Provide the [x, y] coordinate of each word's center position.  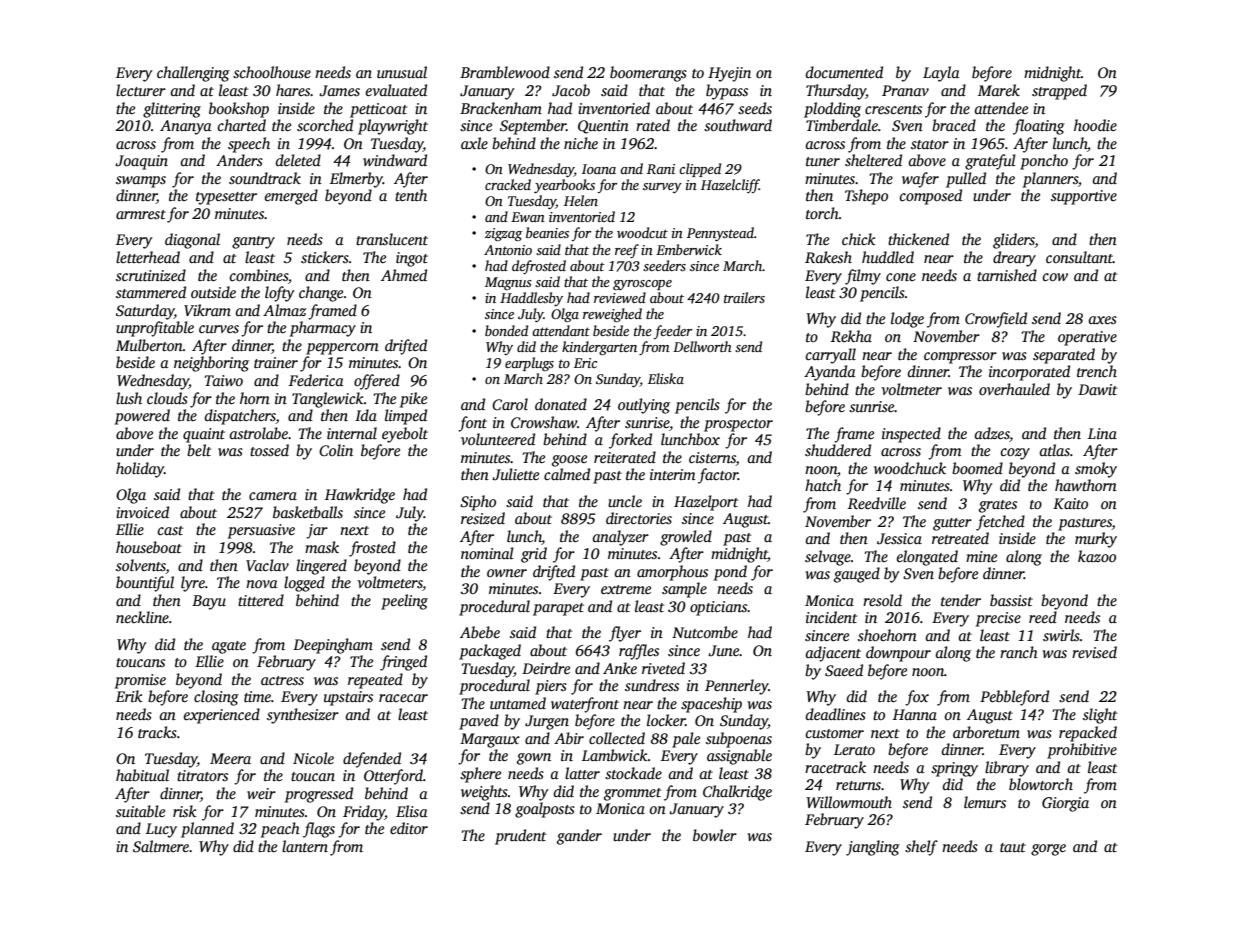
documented [844, 72]
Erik [129, 696]
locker [666, 720]
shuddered [838, 450]
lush [129, 398]
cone [901, 277]
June [724, 651]
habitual [142, 775]
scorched [325, 125]
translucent [392, 239]
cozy [1015, 454]
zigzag [503, 234]
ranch [1019, 652]
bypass [727, 92]
